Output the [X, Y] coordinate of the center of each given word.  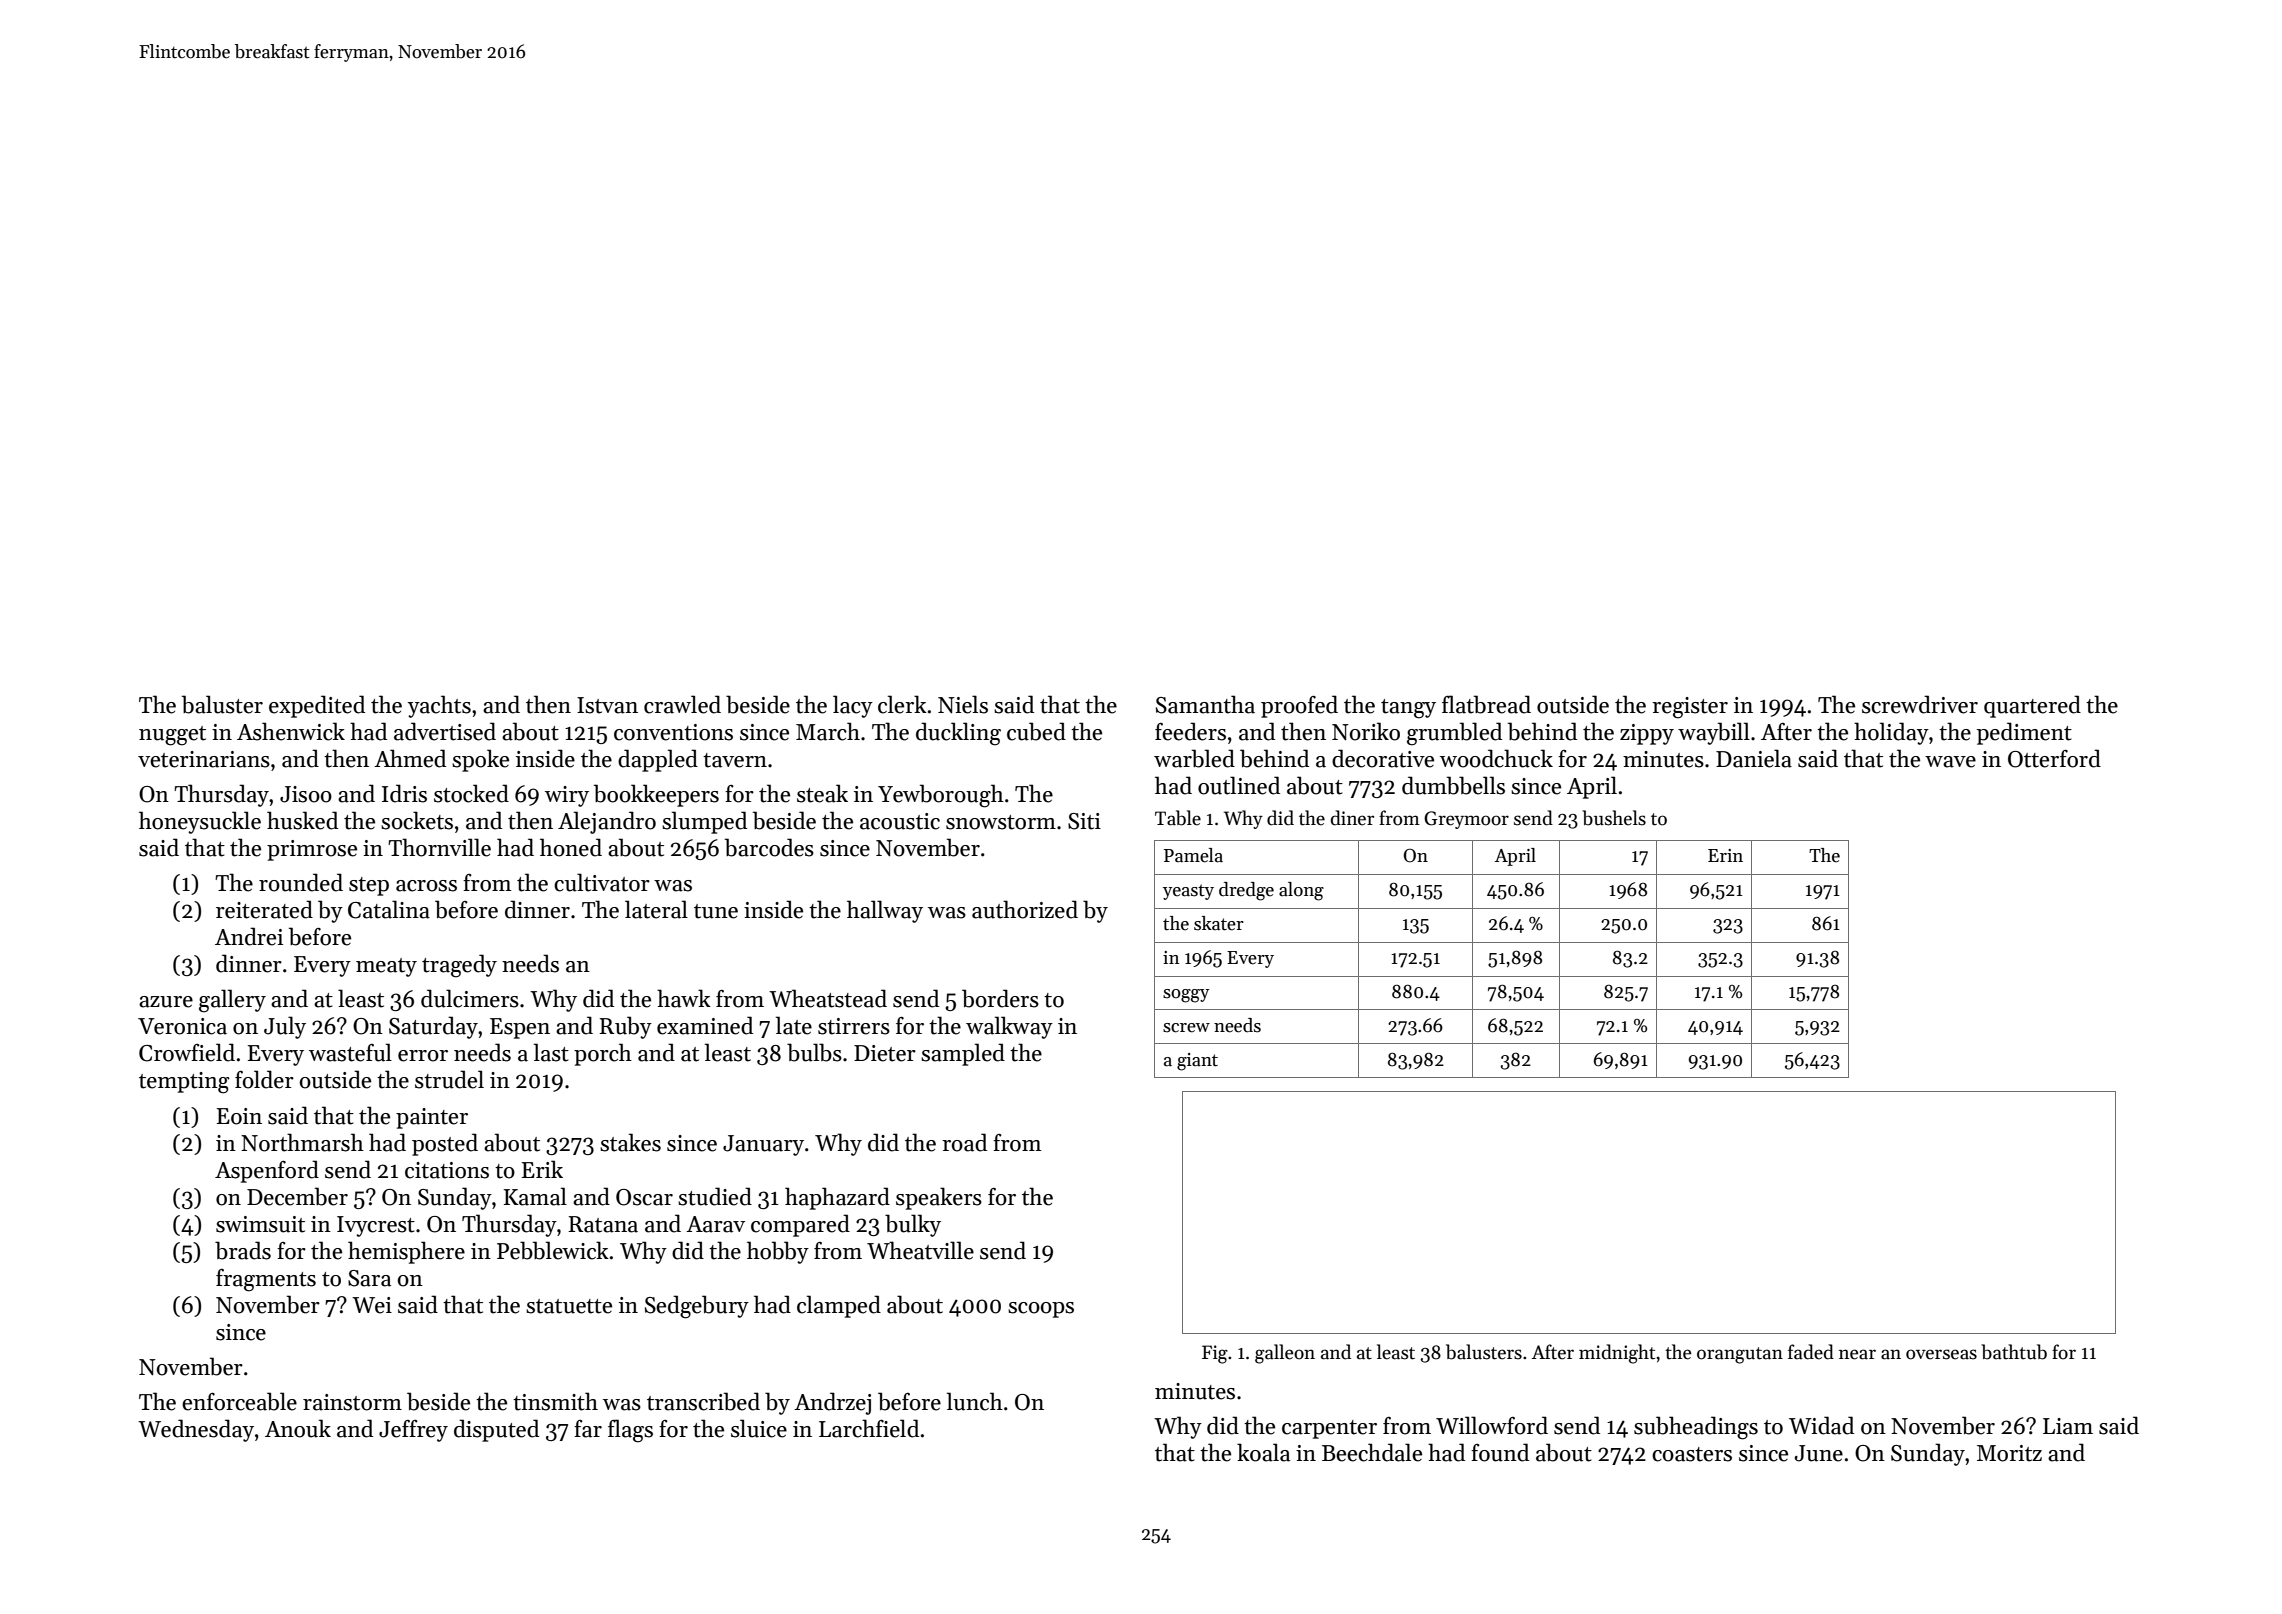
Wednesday [196, 1430]
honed [571, 847]
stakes [630, 1142]
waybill [1714, 733]
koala [1263, 1452]
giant [1197, 1062]
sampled [963, 1054]
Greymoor [1466, 820]
